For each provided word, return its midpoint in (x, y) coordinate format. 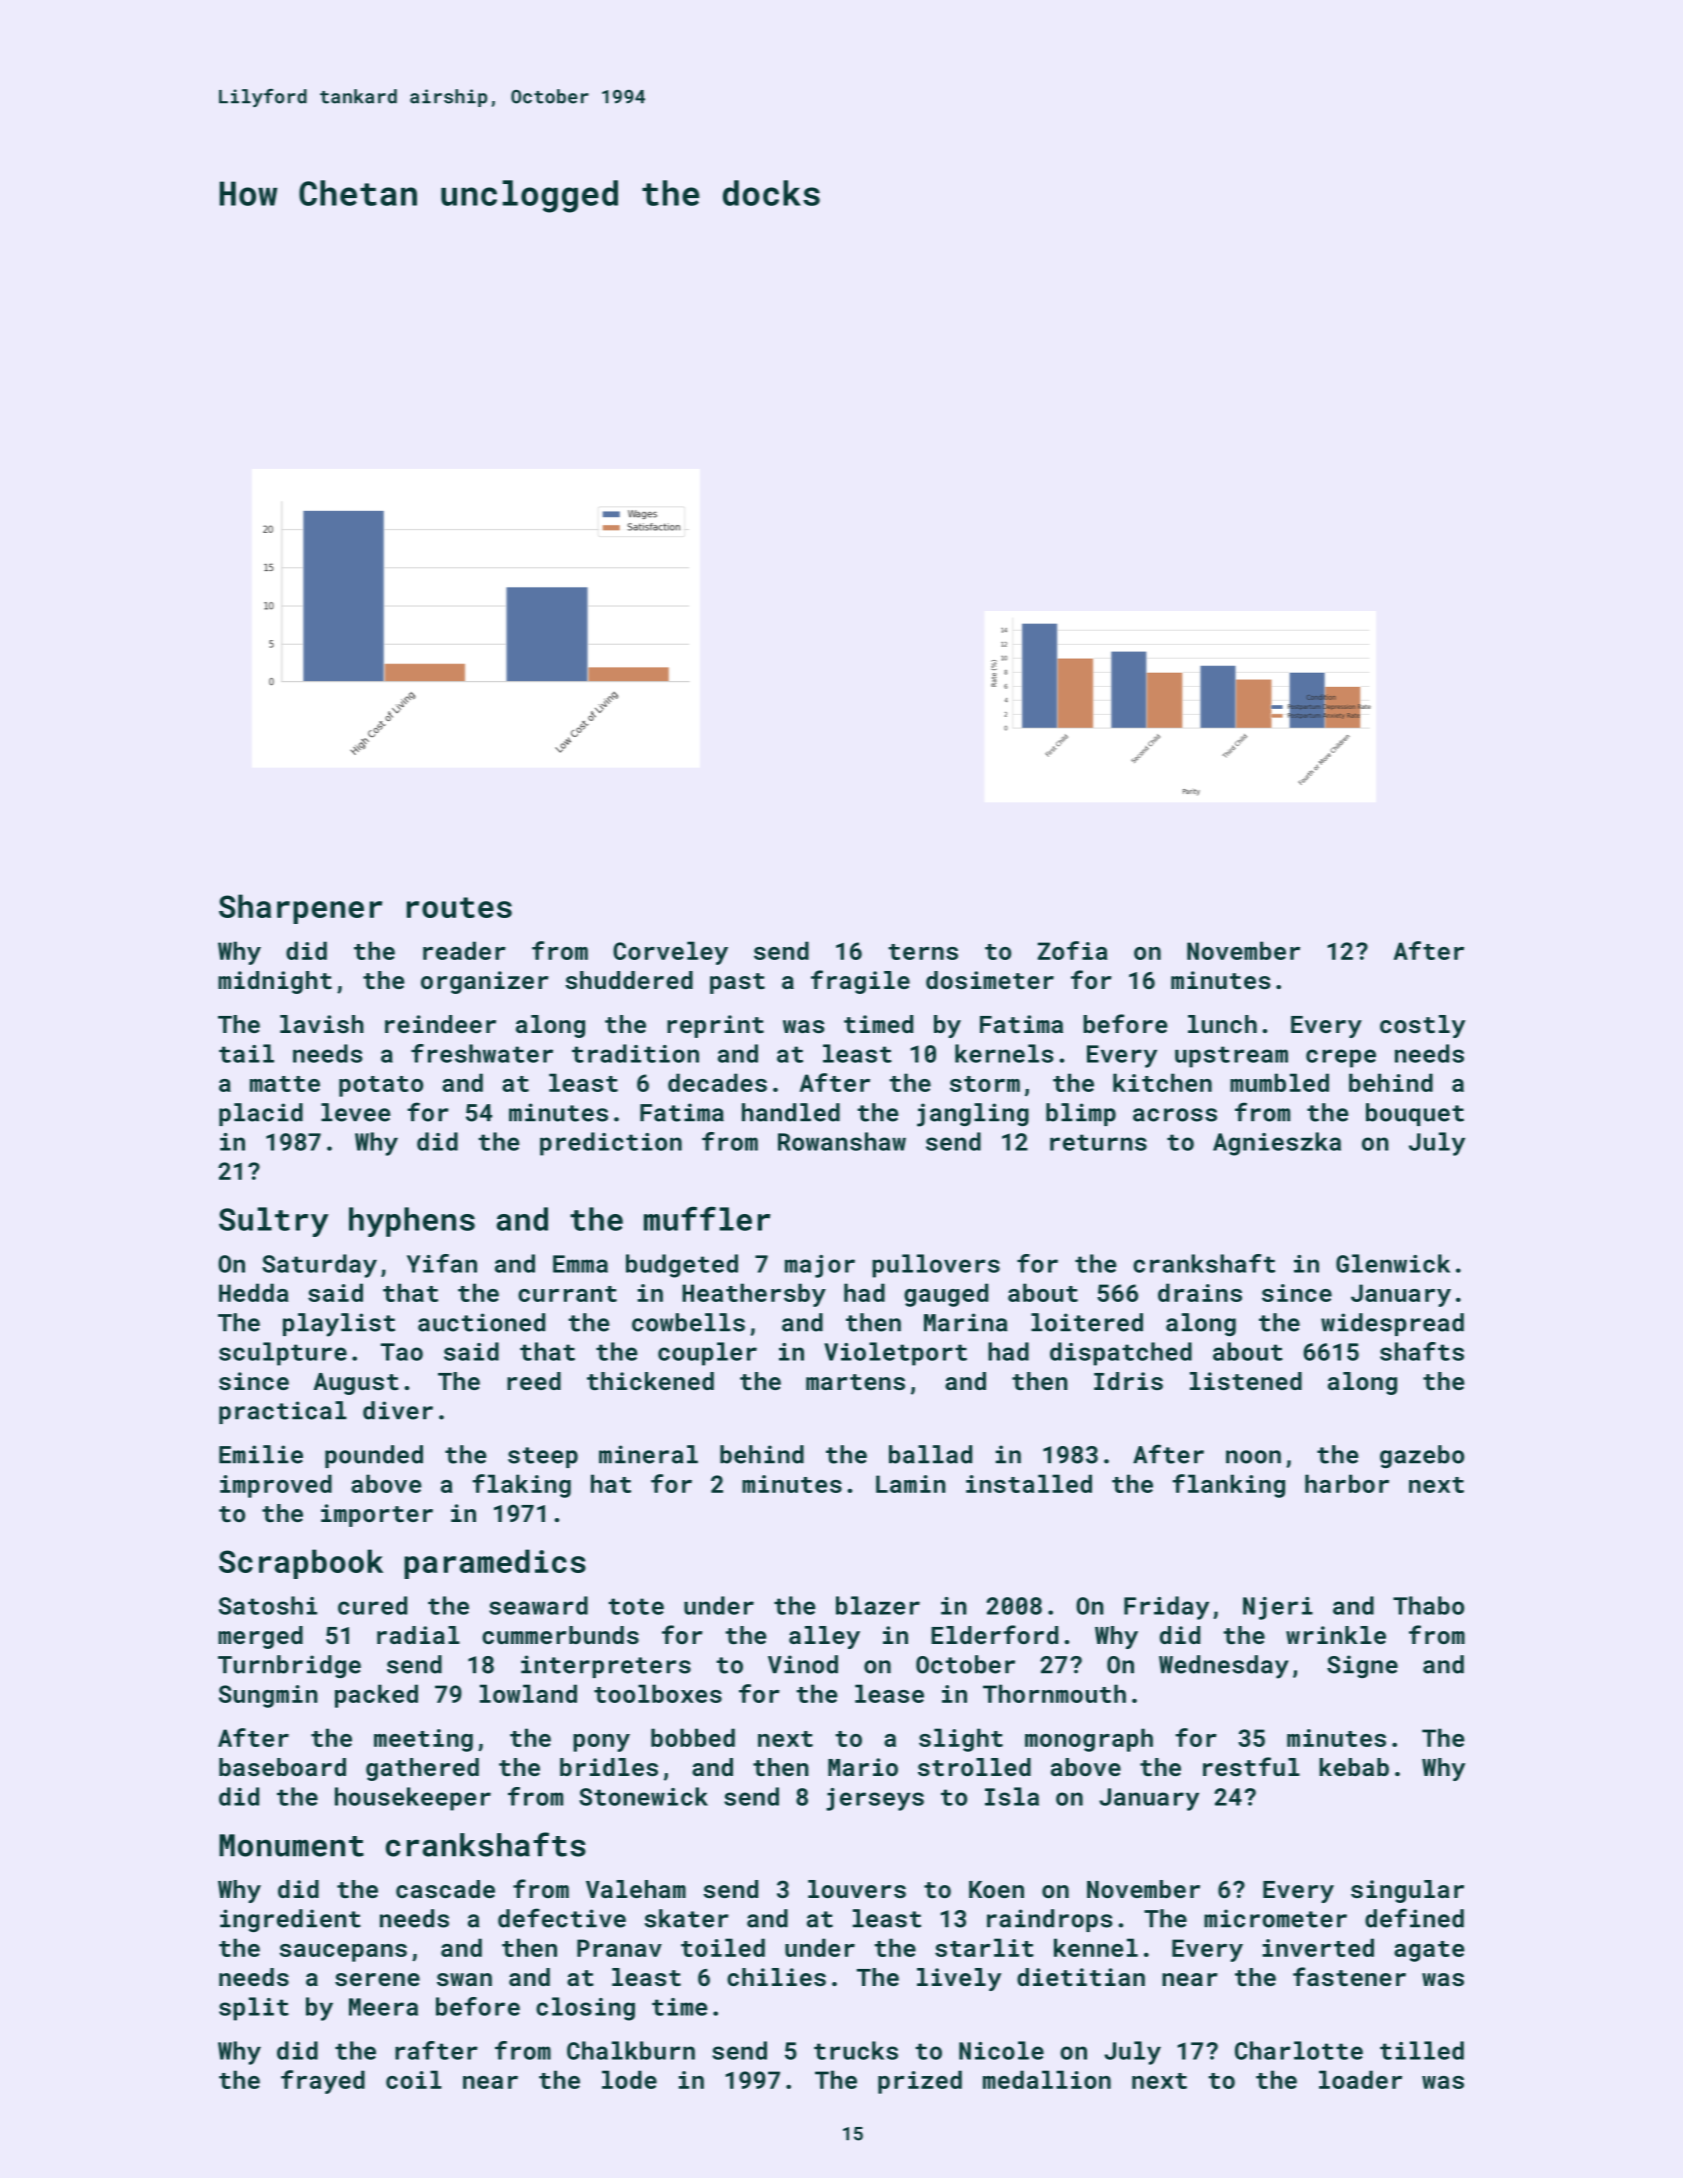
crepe (1341, 1058)
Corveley (670, 953)
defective (562, 1918)
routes (459, 907)
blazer (878, 1605)
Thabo (1428, 1605)
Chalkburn (631, 2050)
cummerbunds (560, 1635)
